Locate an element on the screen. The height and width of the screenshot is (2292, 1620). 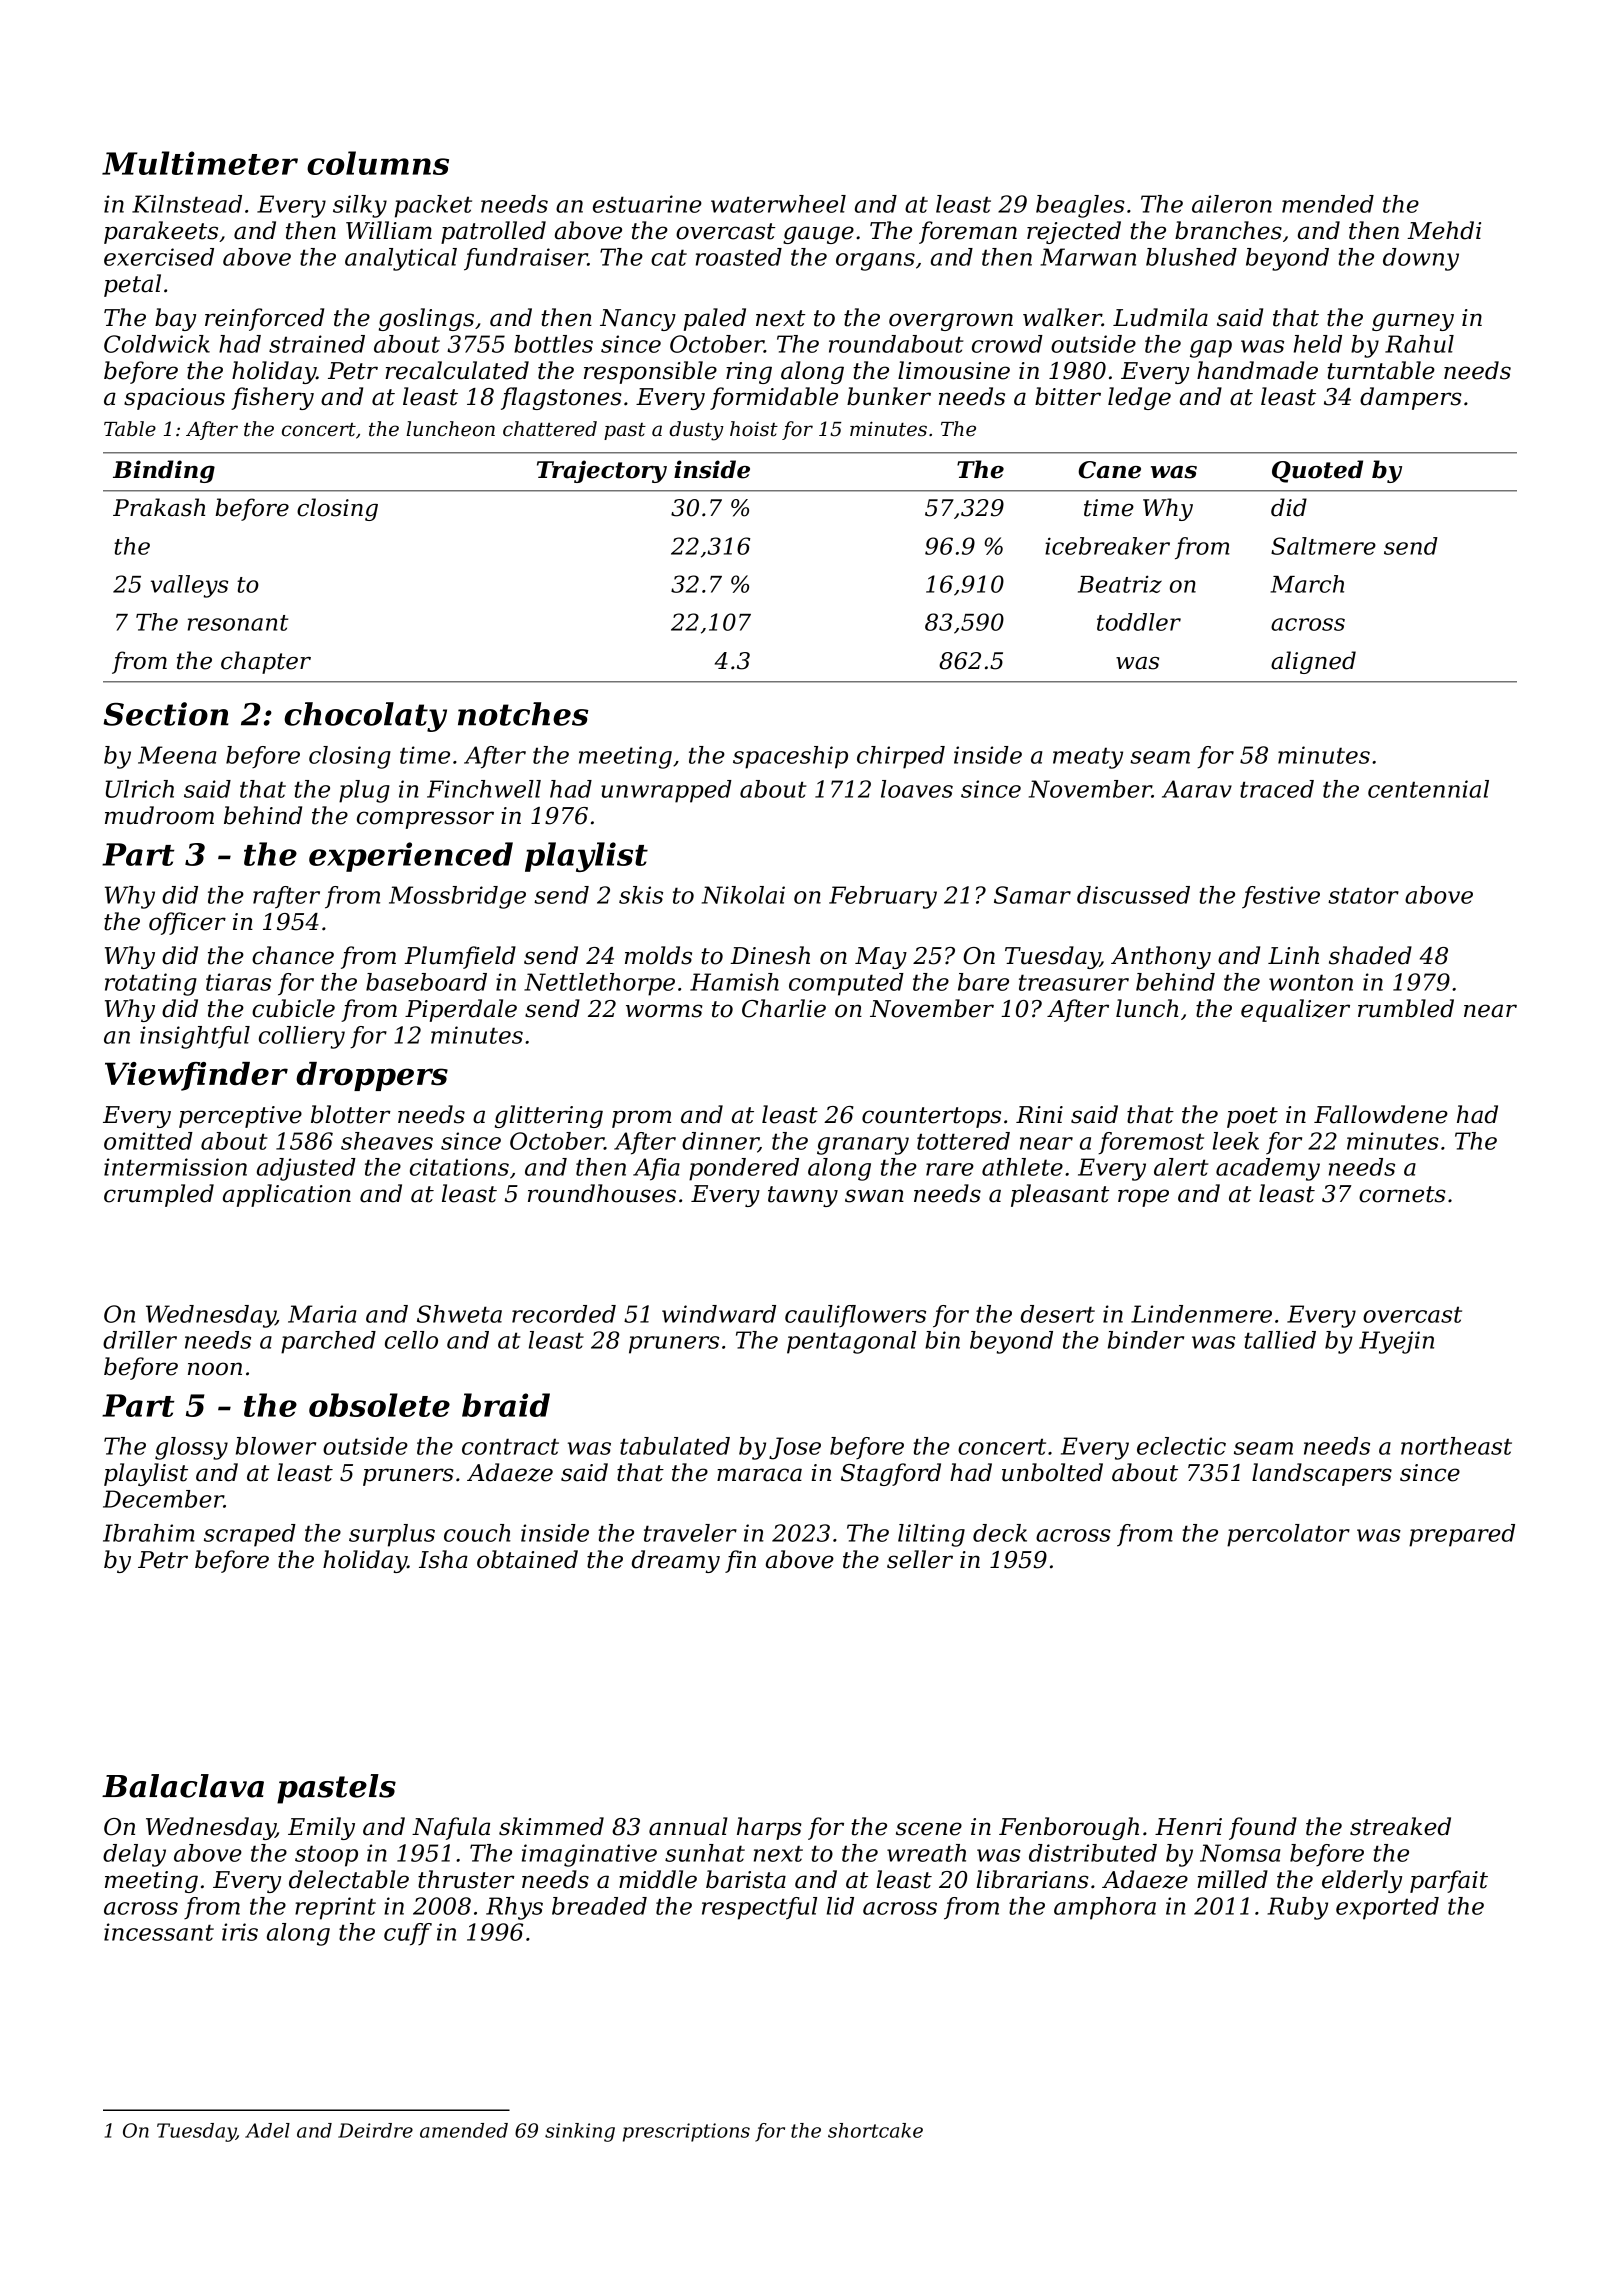
Mehdi is located at coordinates (1444, 230).
